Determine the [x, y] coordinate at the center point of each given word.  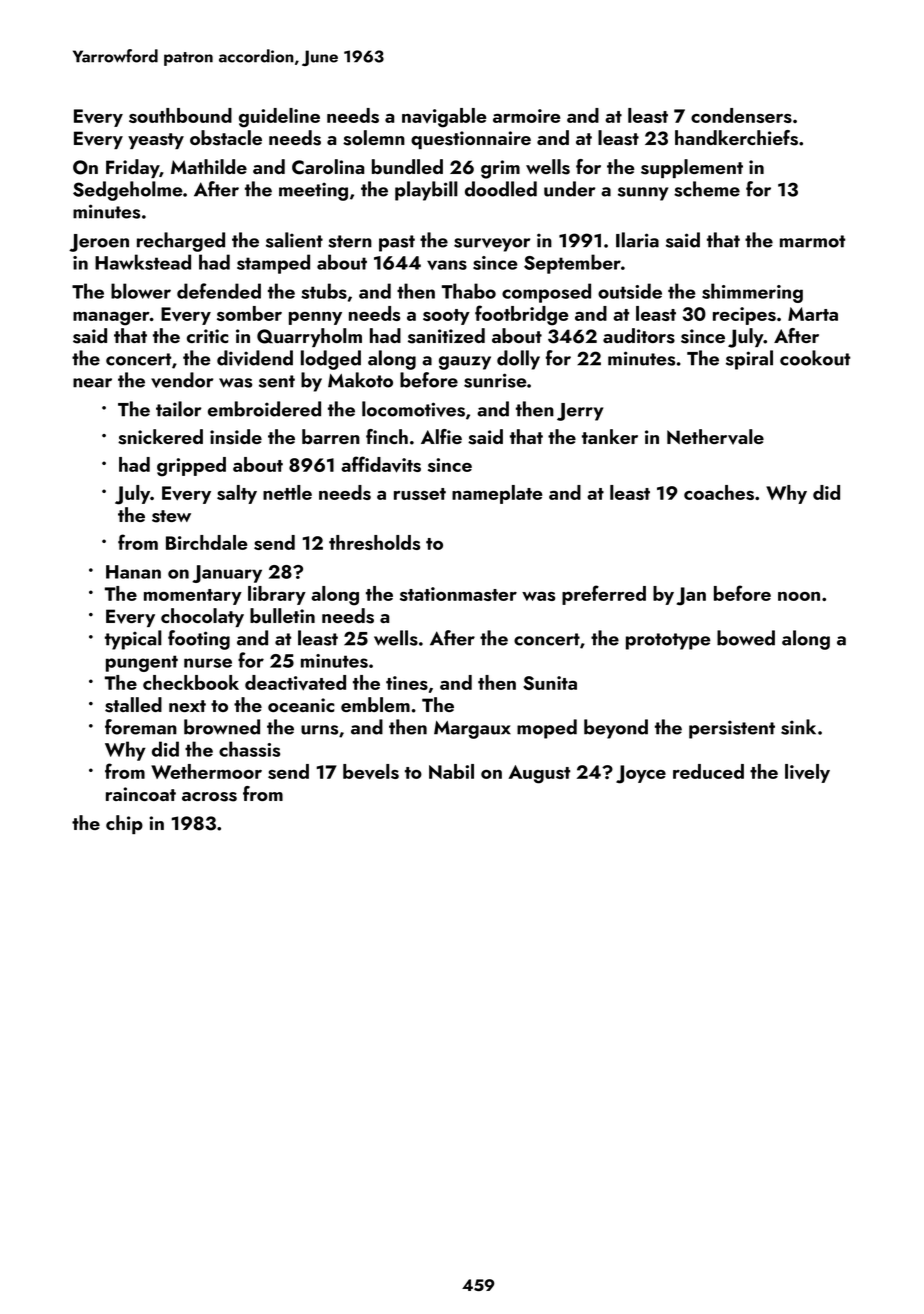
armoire [526, 116]
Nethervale [715, 437]
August [539, 774]
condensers [741, 115]
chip [124, 824]
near [92, 383]
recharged [181, 242]
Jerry [580, 412]
